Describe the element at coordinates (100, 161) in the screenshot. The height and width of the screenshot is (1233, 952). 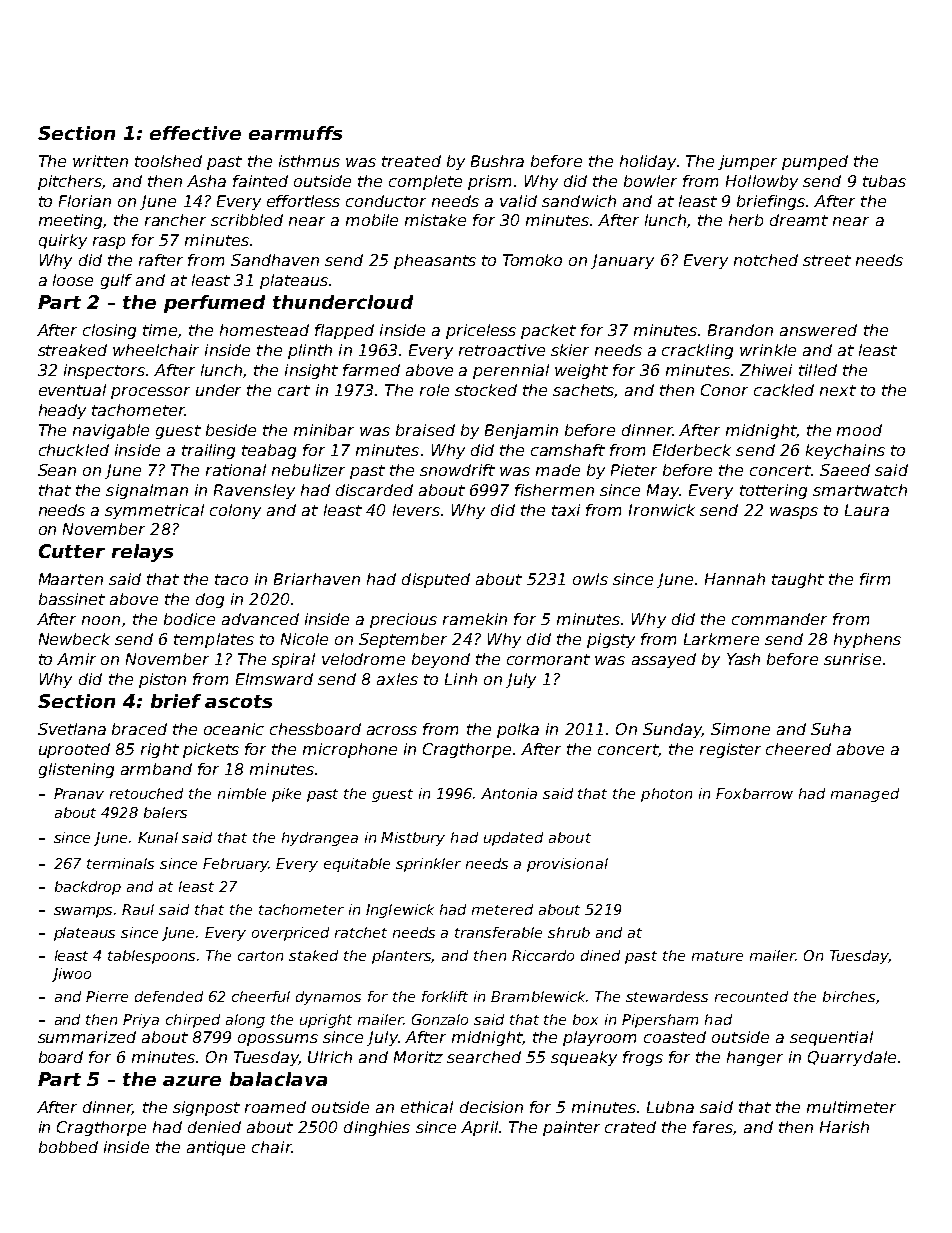
I see `written` at that location.
